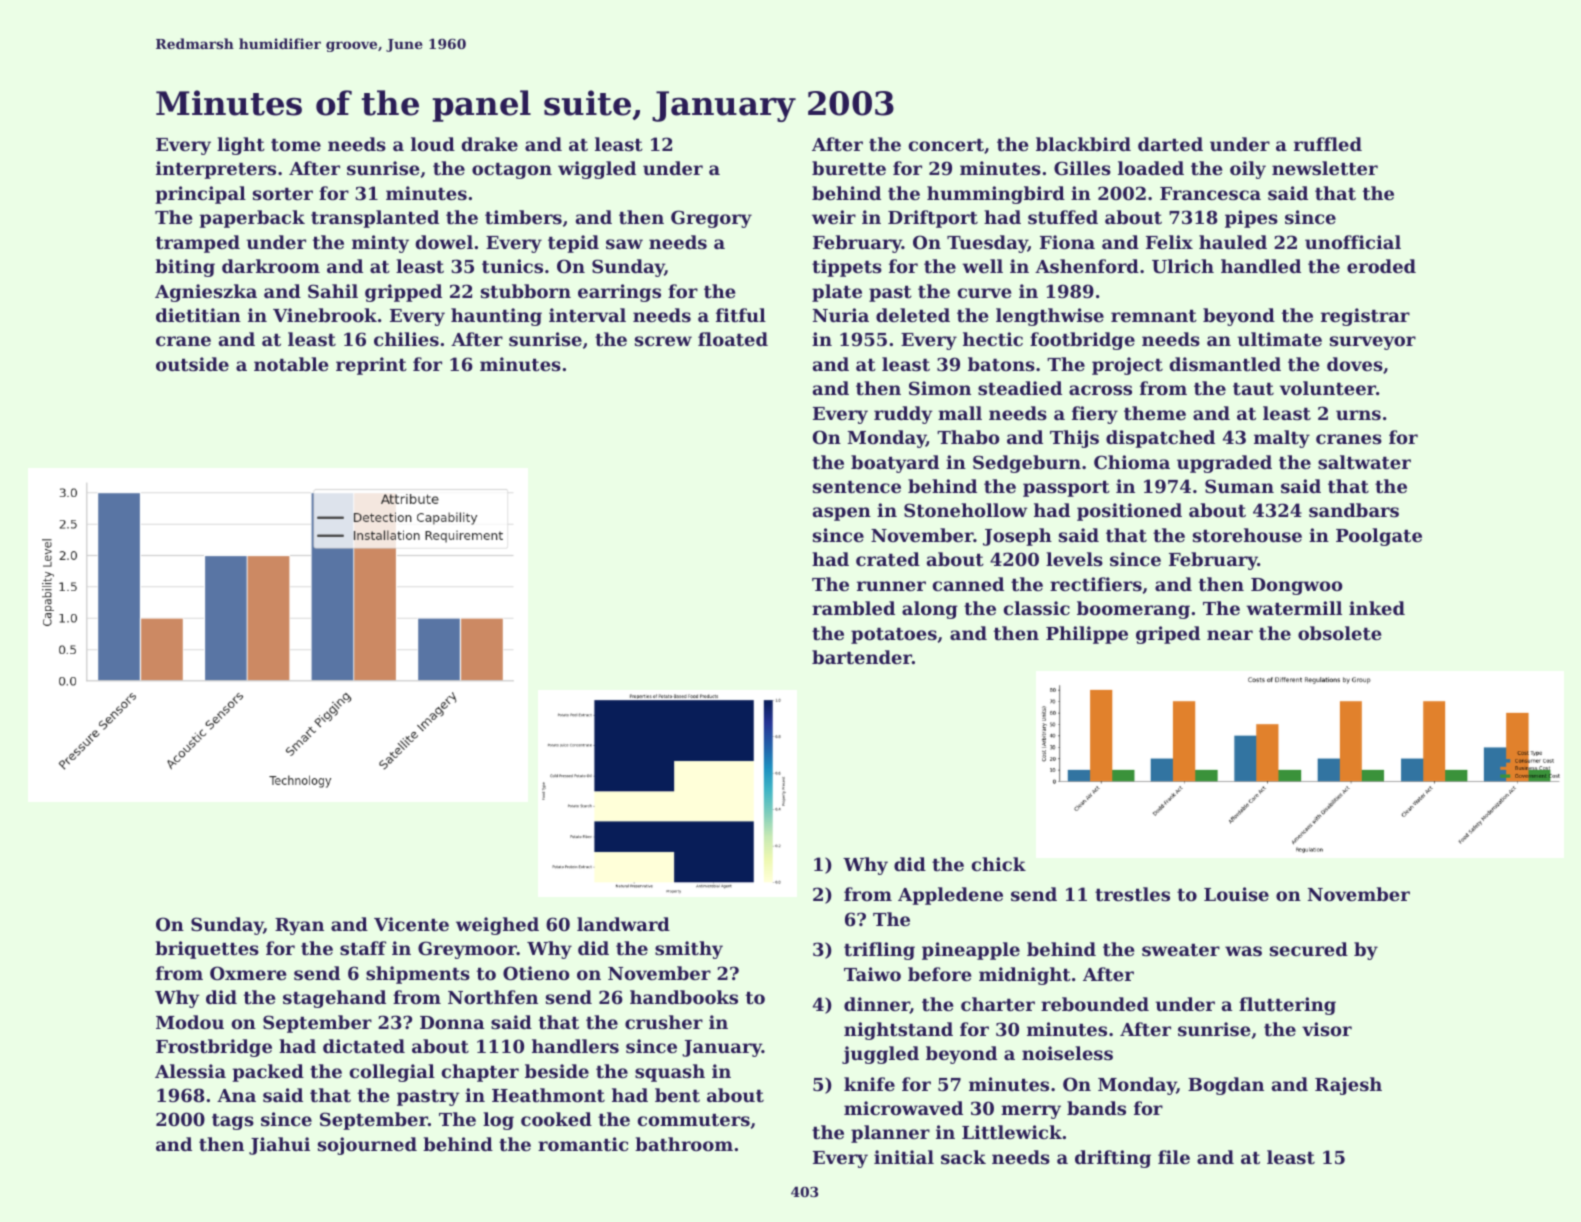 The width and height of the page is (1581, 1222). Describe the element at coordinates (950, 896) in the page. I see `Appledene` at that location.
